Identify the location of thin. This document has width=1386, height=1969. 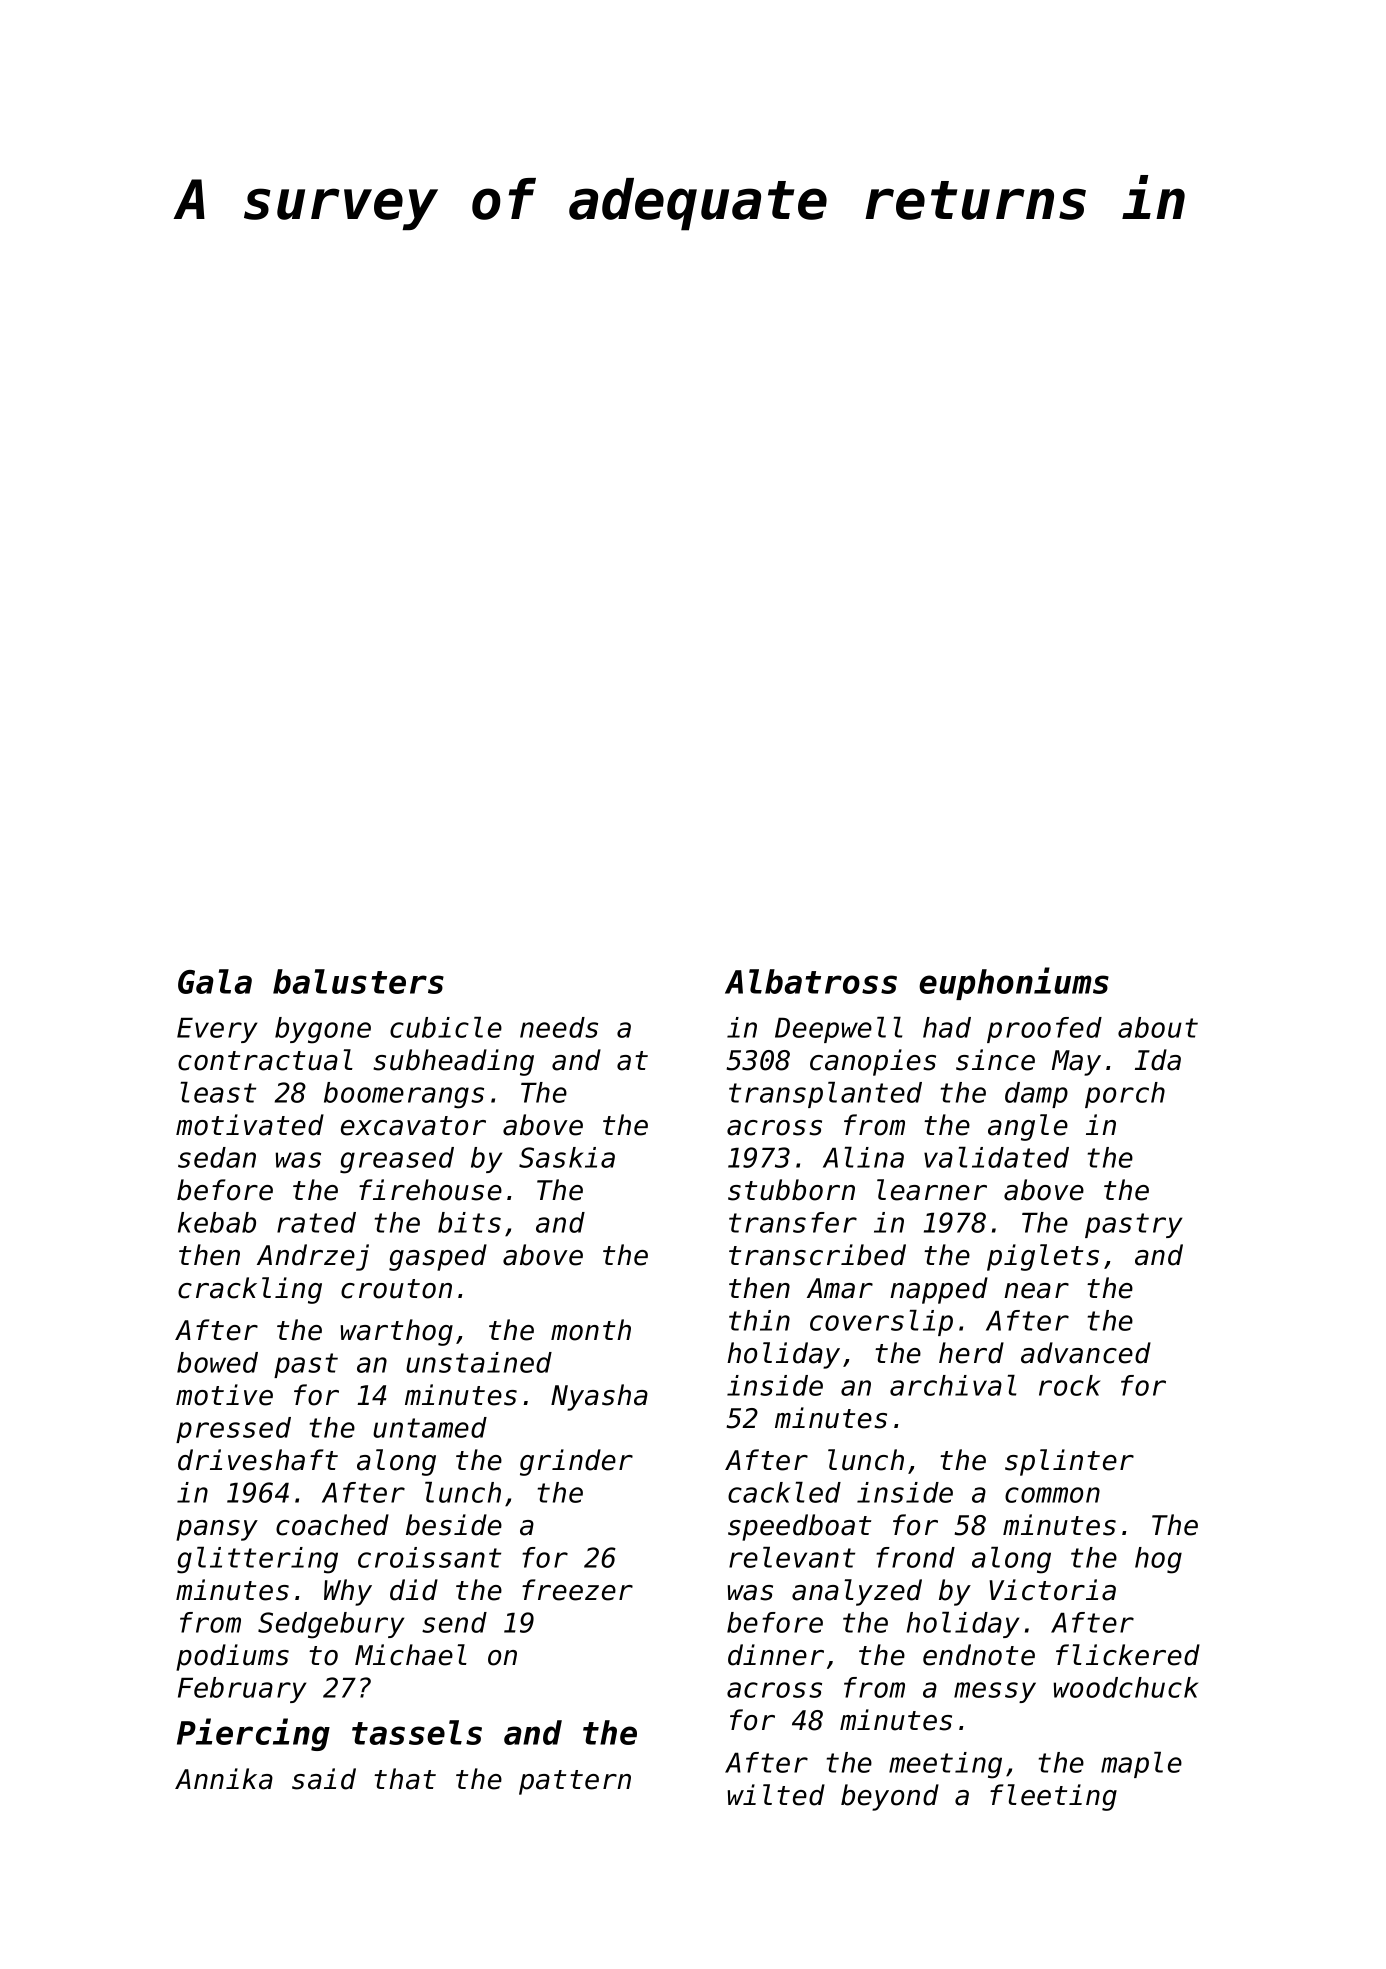
(759, 1320).
